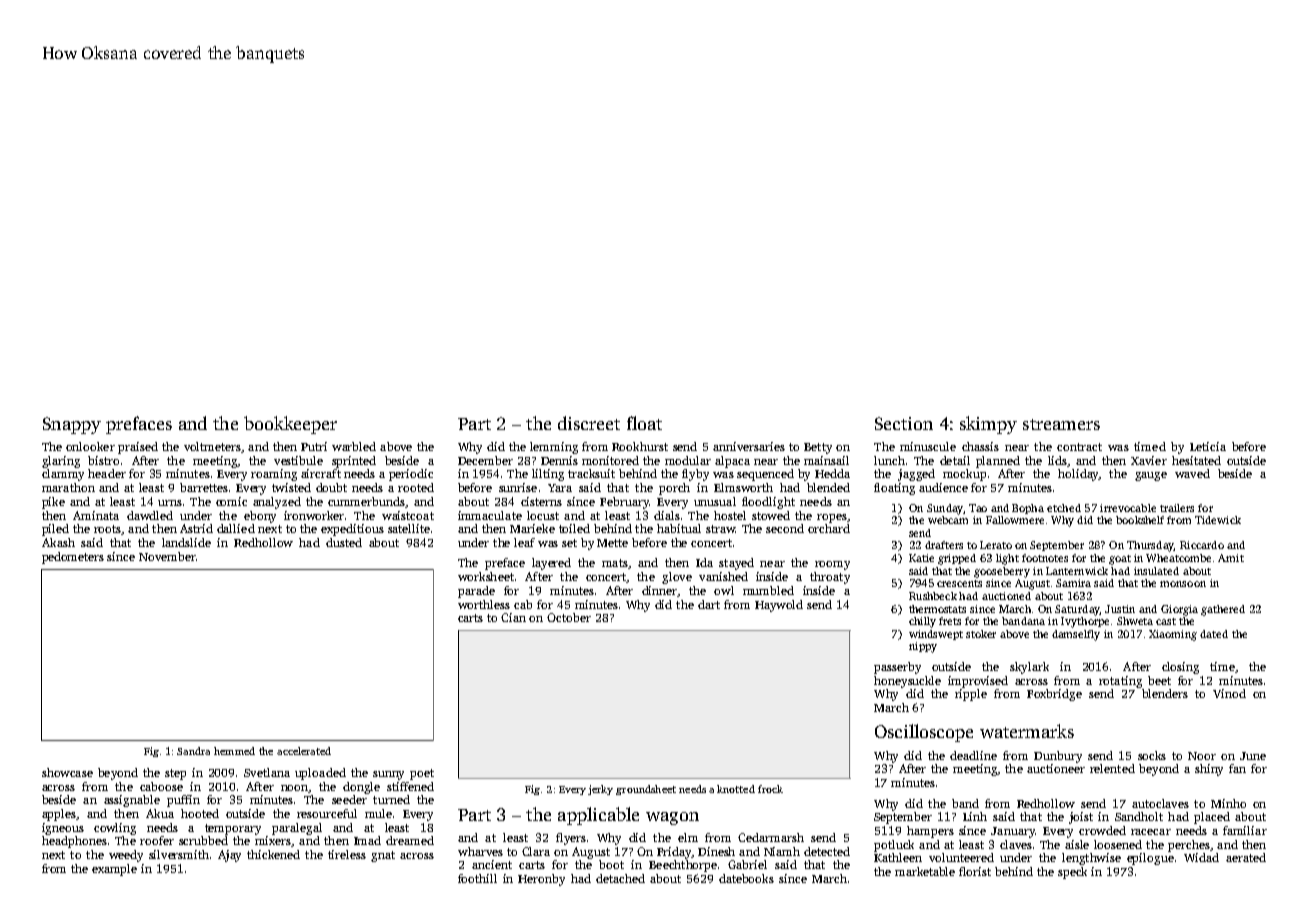 The width and height of the screenshot is (1308, 924). I want to click on honeysuckle, so click(907, 682).
